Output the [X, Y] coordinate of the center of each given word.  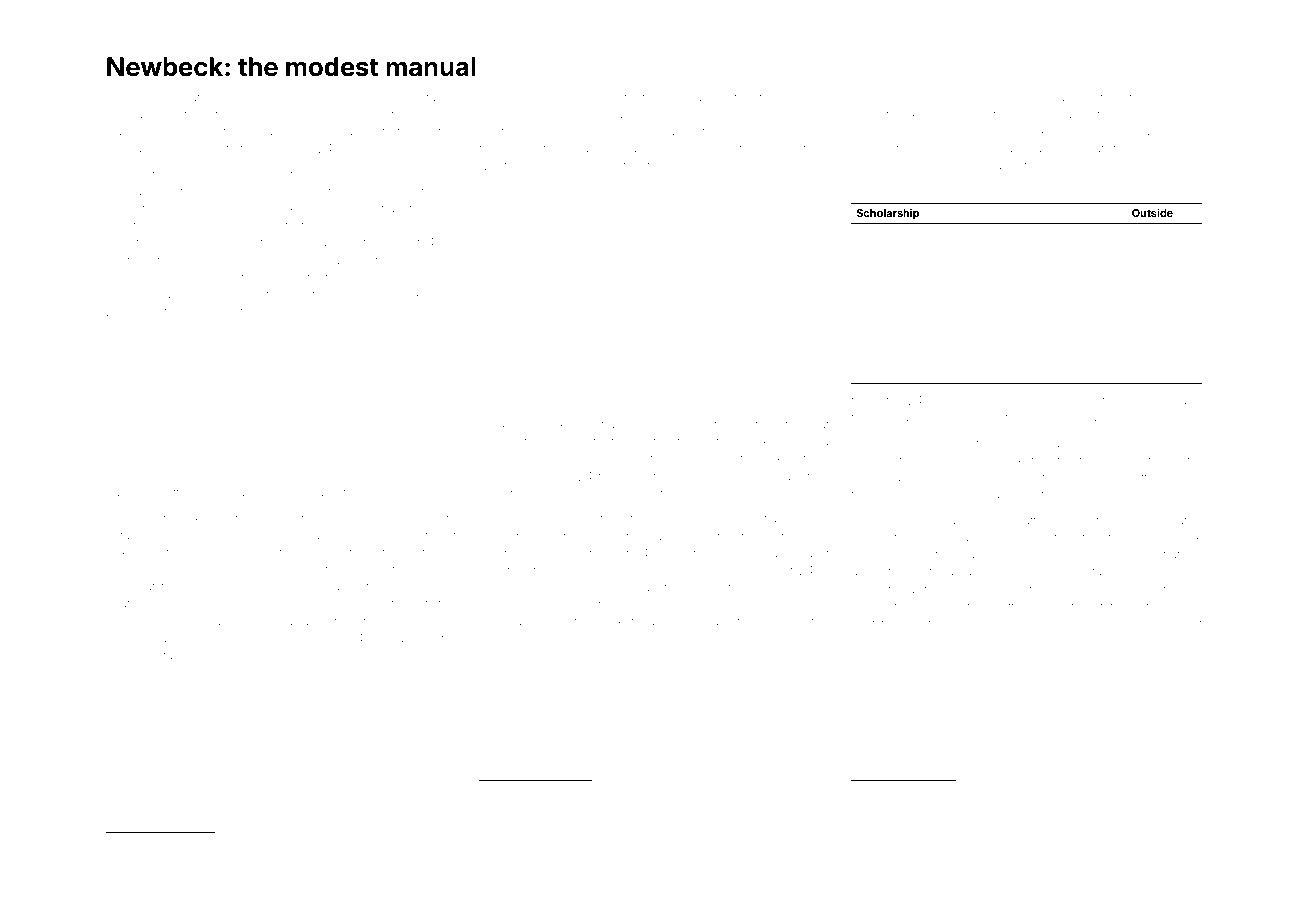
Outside [1152, 212]
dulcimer [503, 97]
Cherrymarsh [690, 372]
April [727, 605]
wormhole [134, 621]
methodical [939, 623]
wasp [249, 99]
